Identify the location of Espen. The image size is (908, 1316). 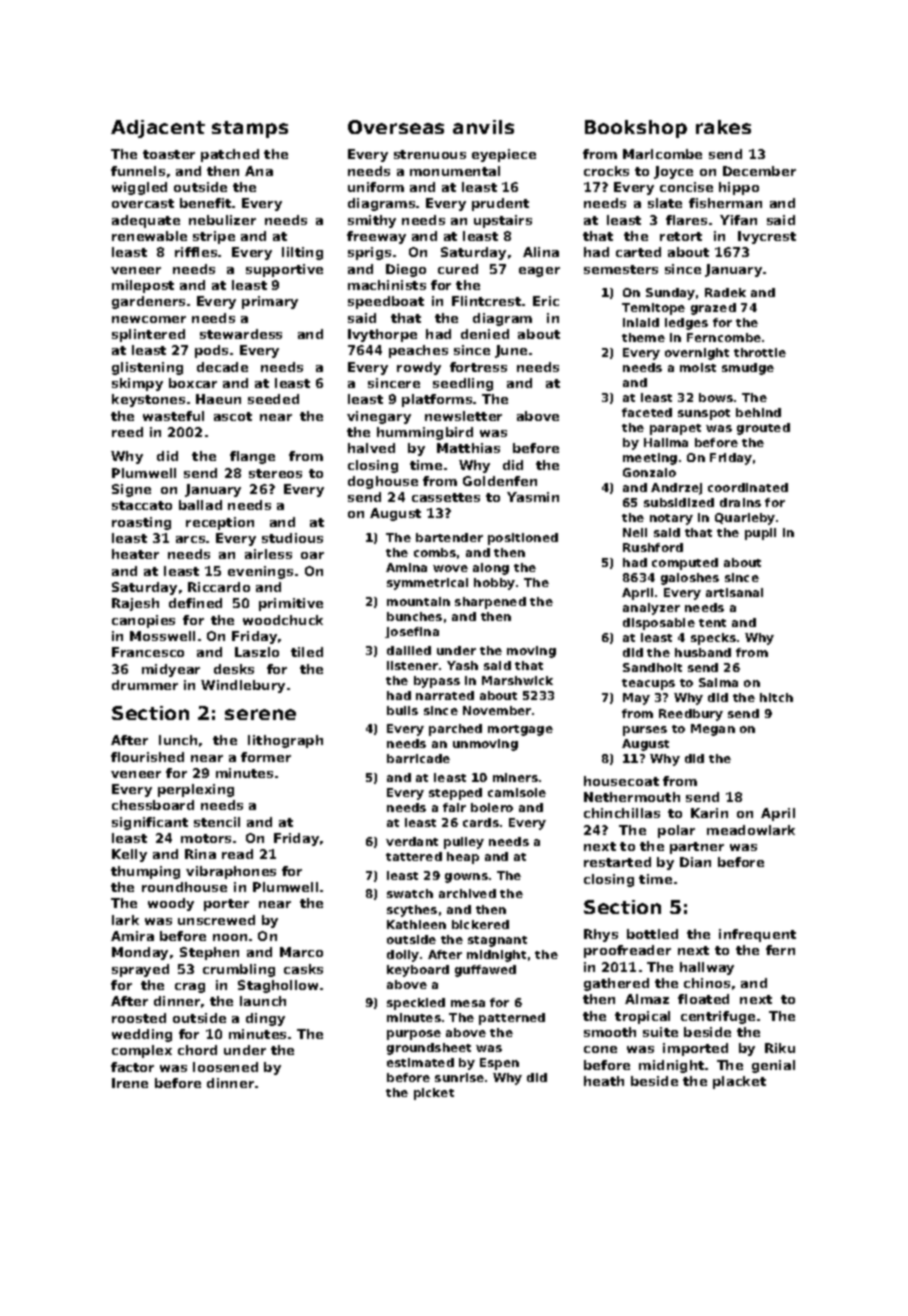
(499, 1064).
